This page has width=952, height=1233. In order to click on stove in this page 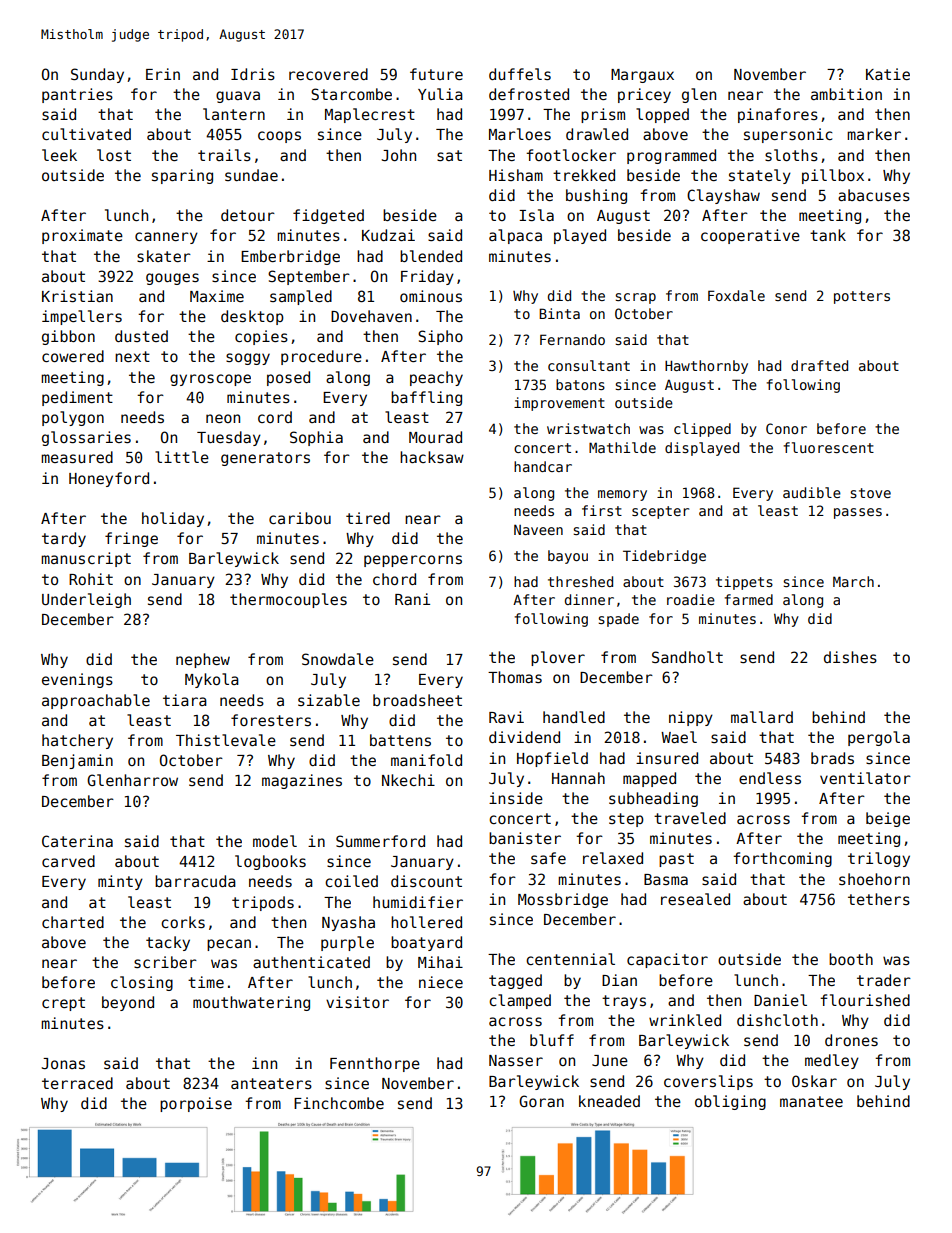, I will do `click(870, 493)`.
